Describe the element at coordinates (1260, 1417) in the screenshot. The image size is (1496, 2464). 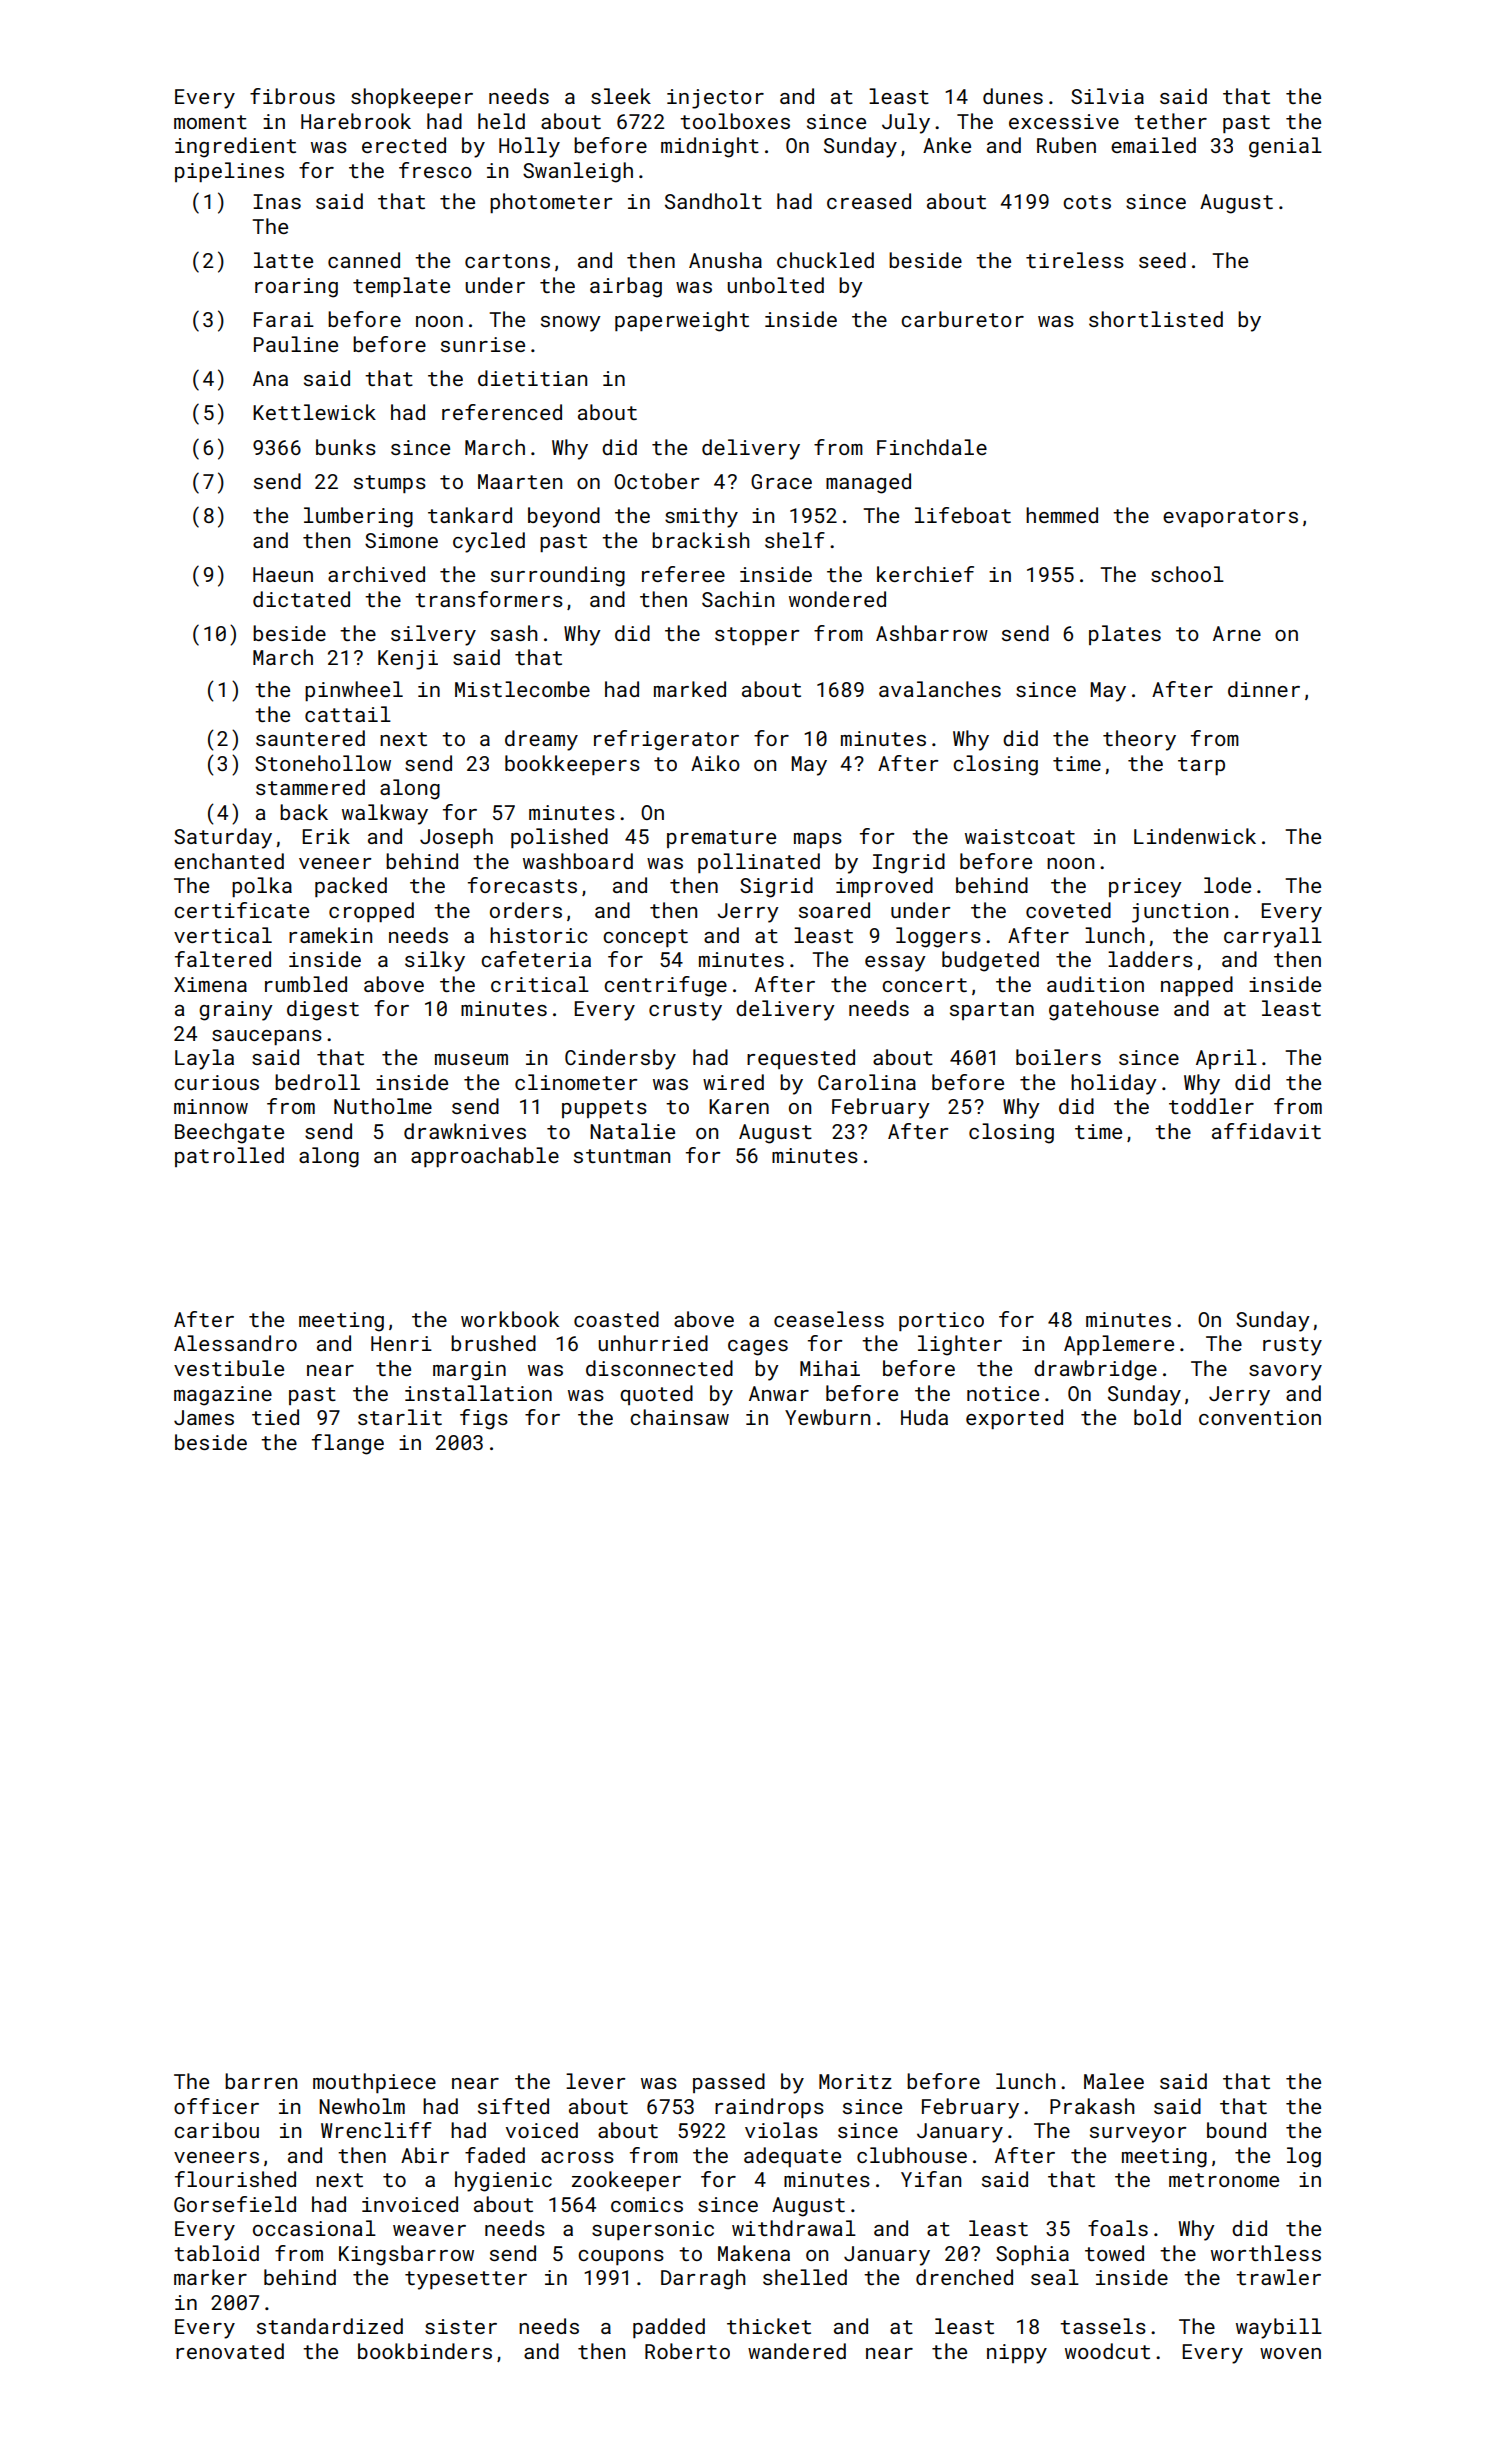
I see `convention` at that location.
